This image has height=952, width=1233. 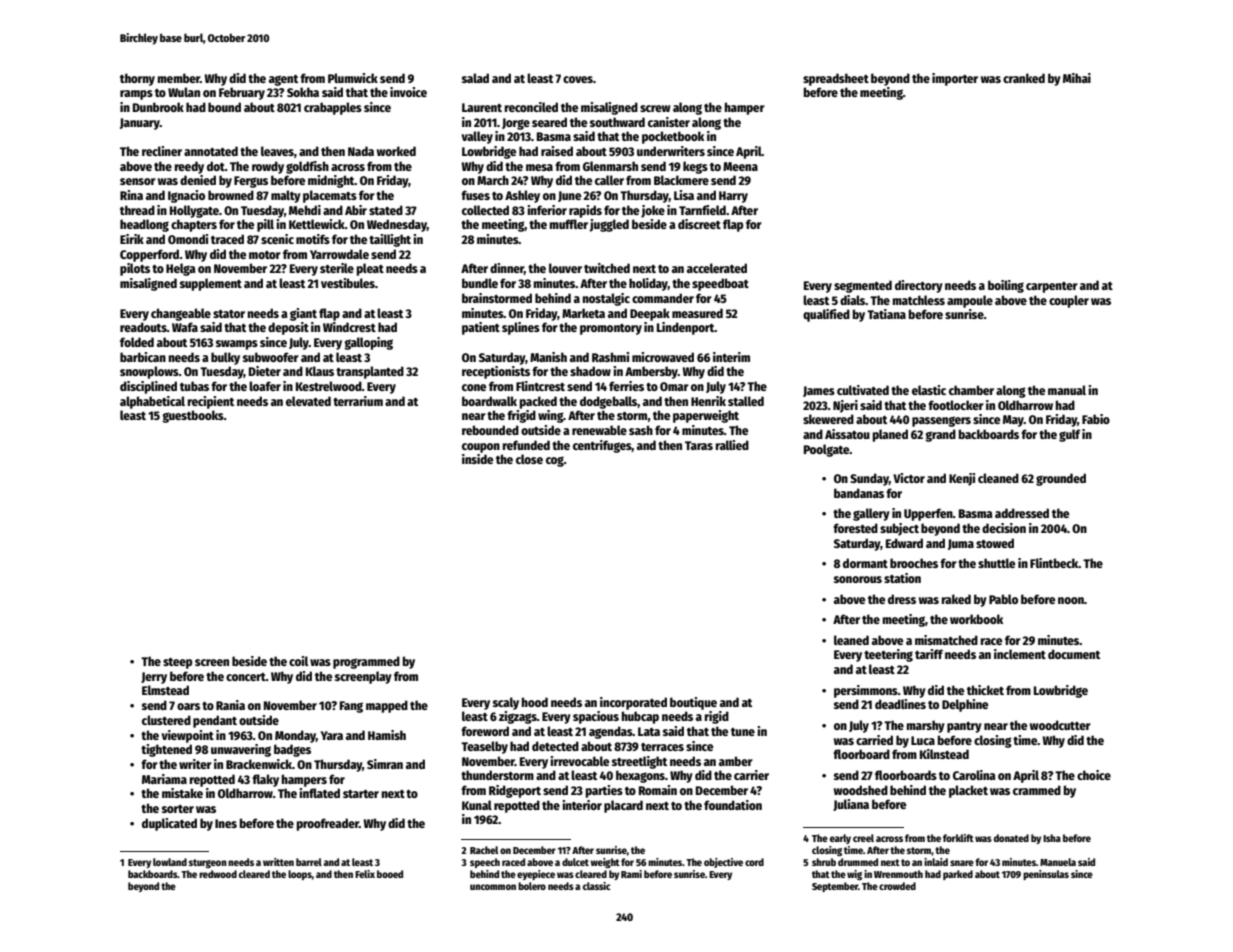 What do you see at coordinates (477, 459) in the image?
I see `inside` at bounding box center [477, 459].
